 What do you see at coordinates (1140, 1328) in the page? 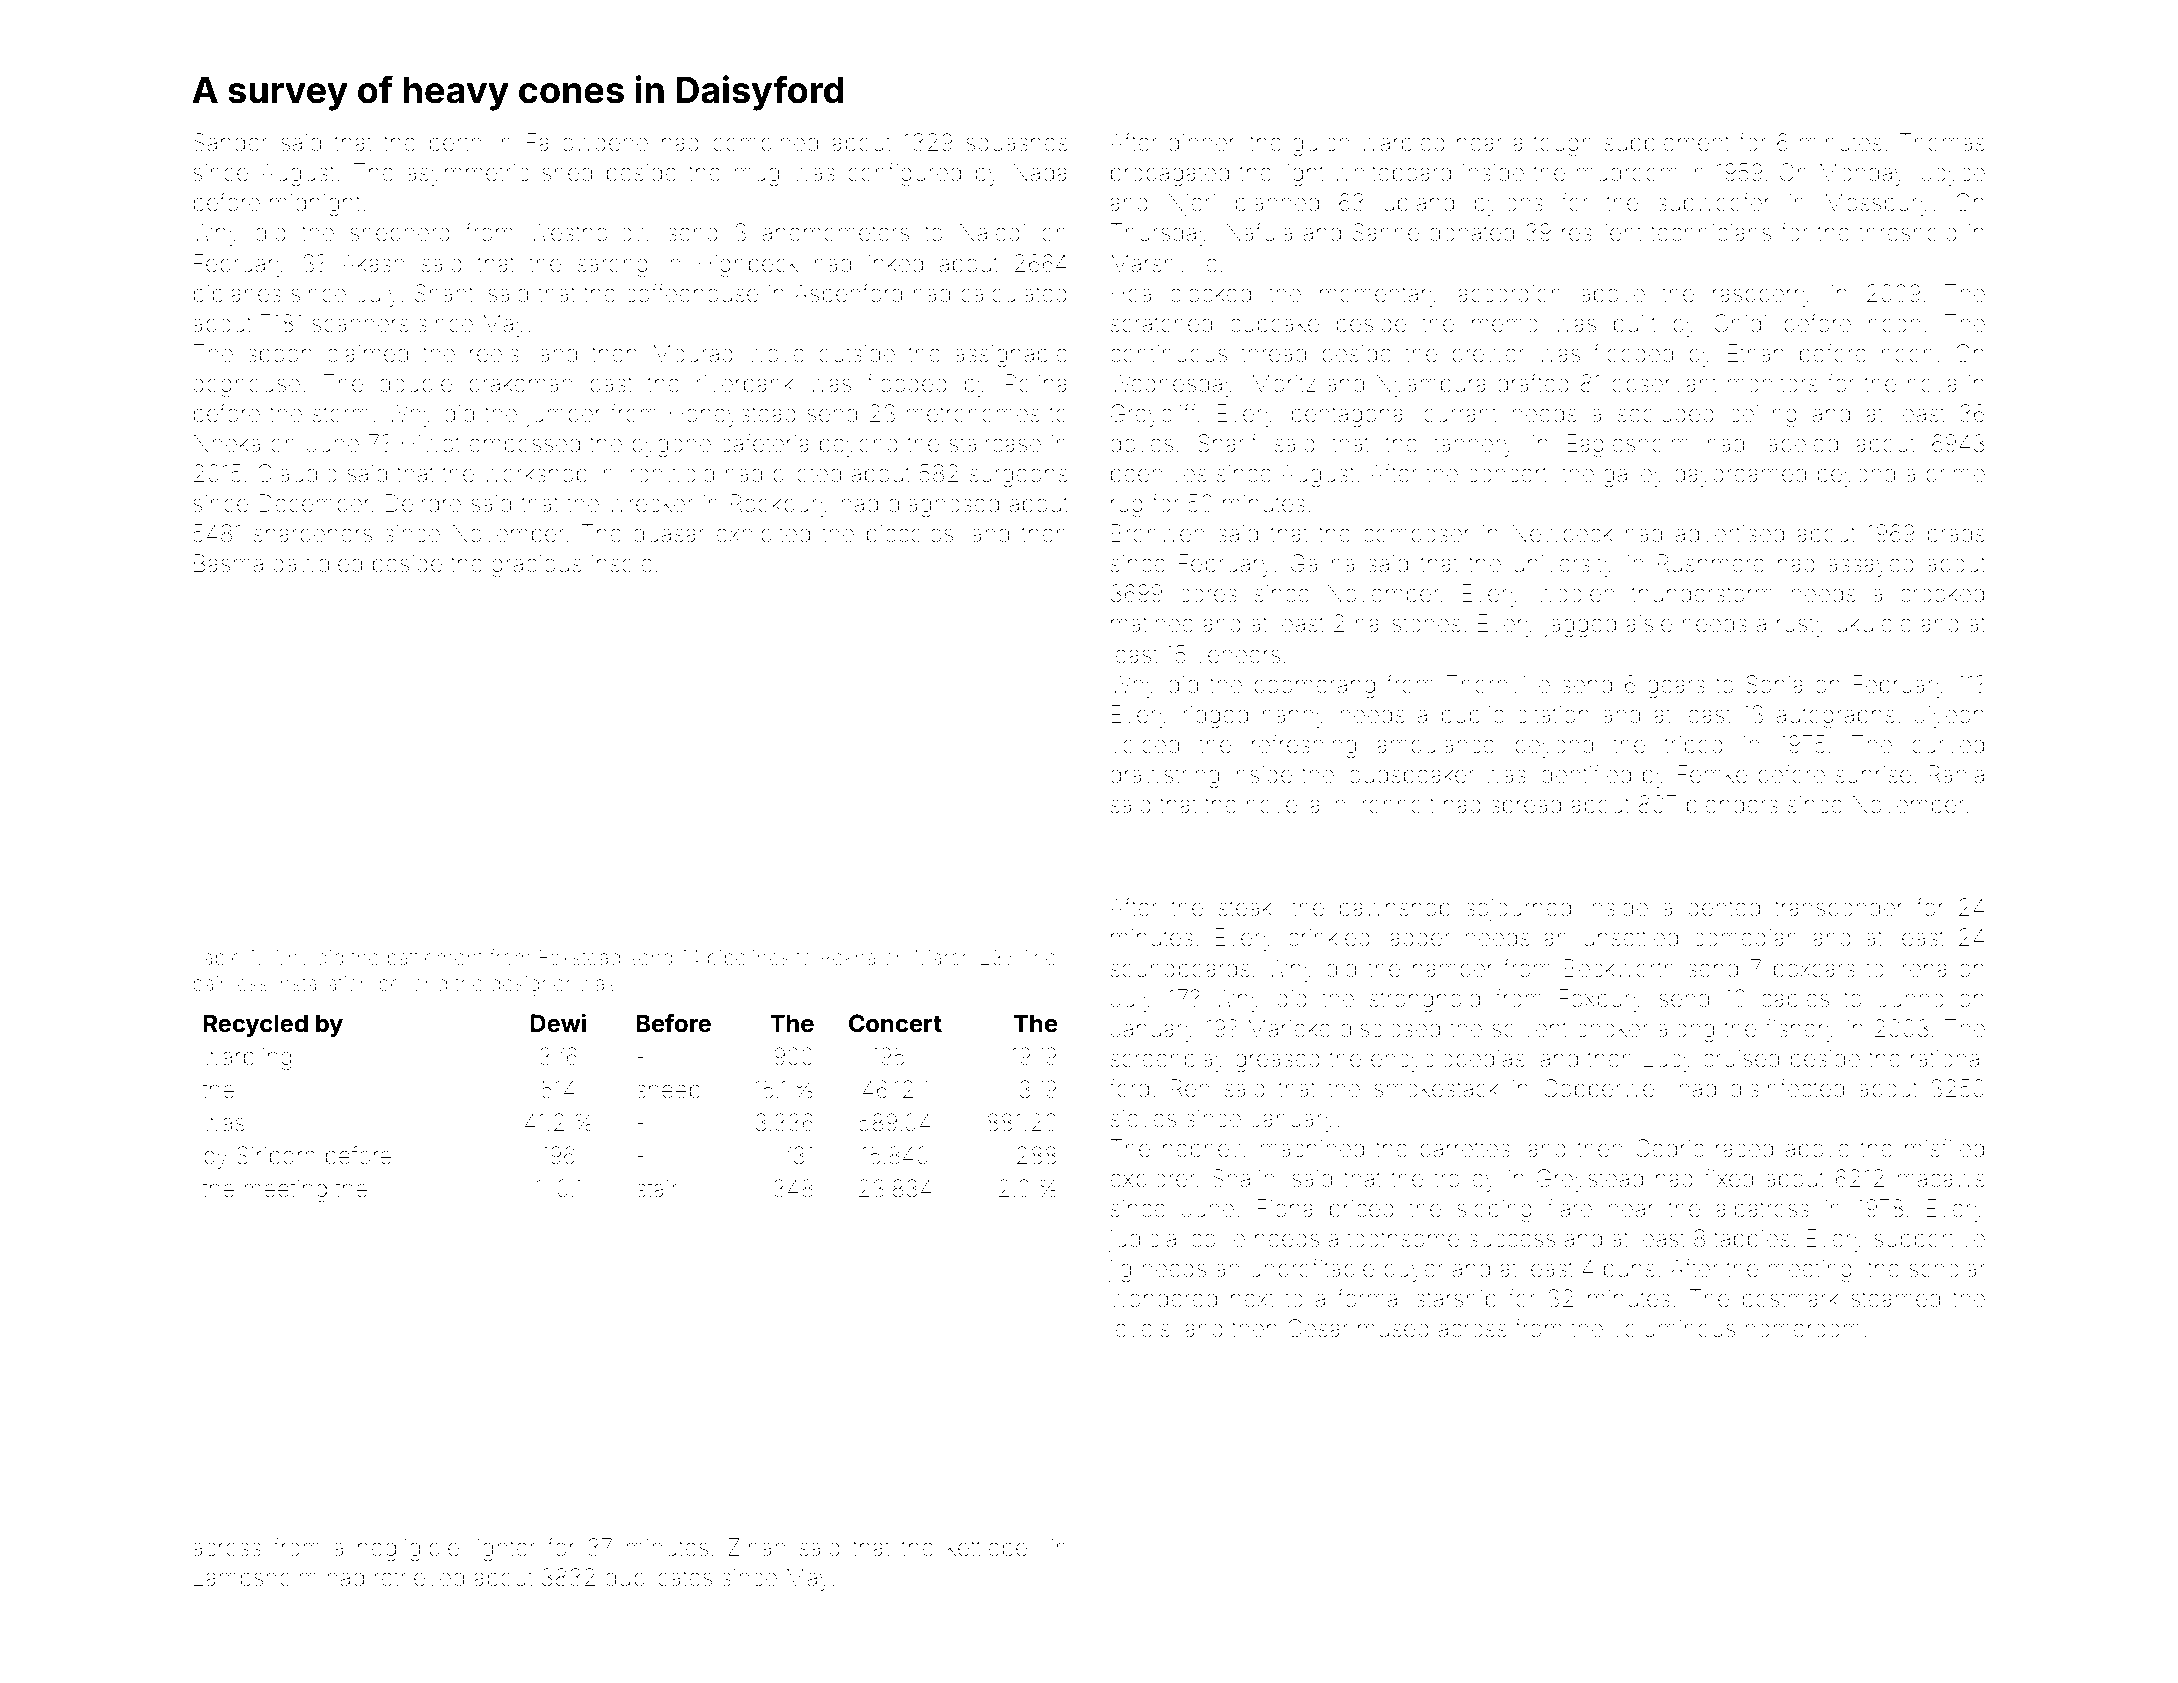
I see `levels` at bounding box center [1140, 1328].
